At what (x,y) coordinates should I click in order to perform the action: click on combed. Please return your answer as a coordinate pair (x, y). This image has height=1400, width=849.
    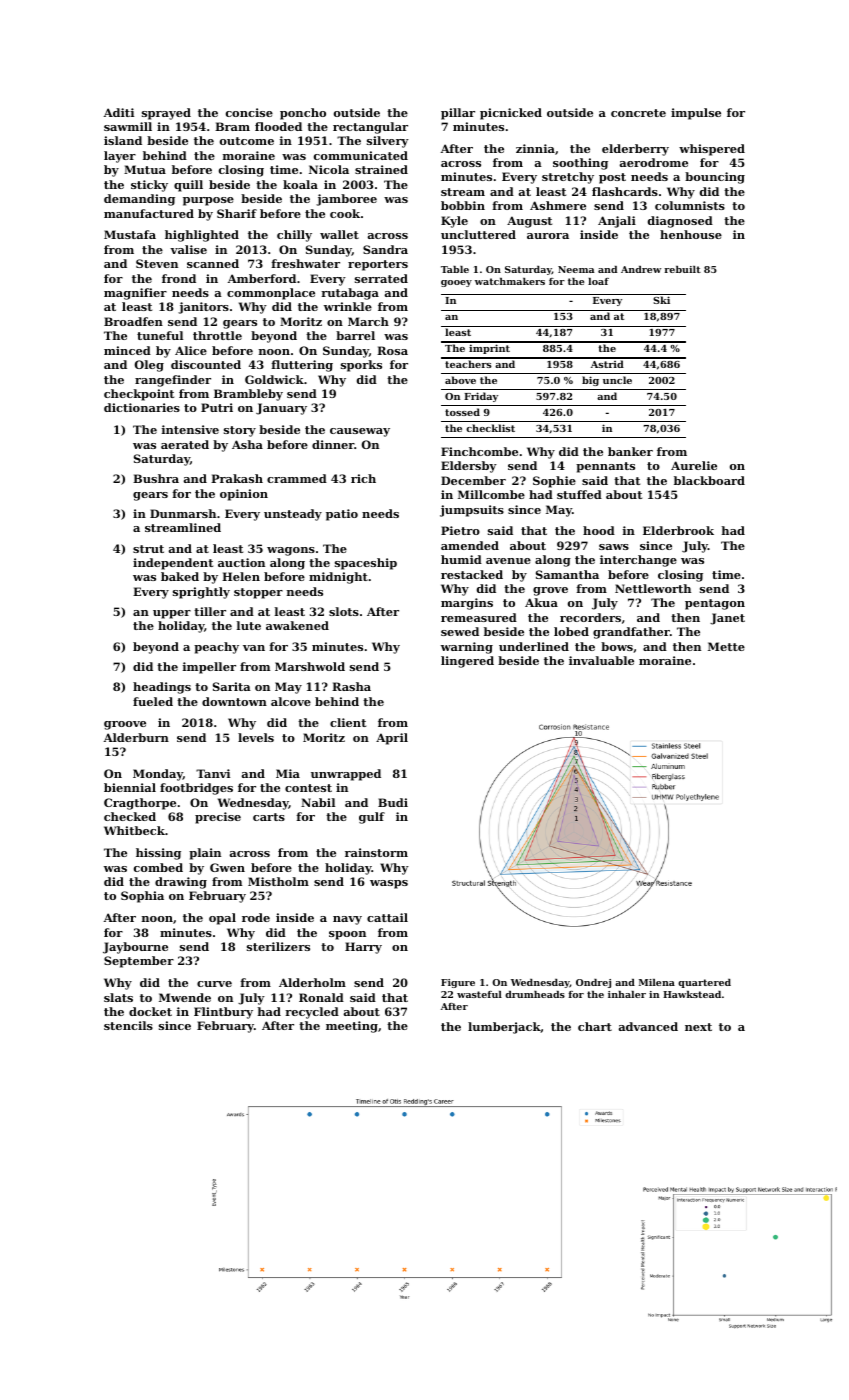
    Looking at the image, I should click on (158, 867).
